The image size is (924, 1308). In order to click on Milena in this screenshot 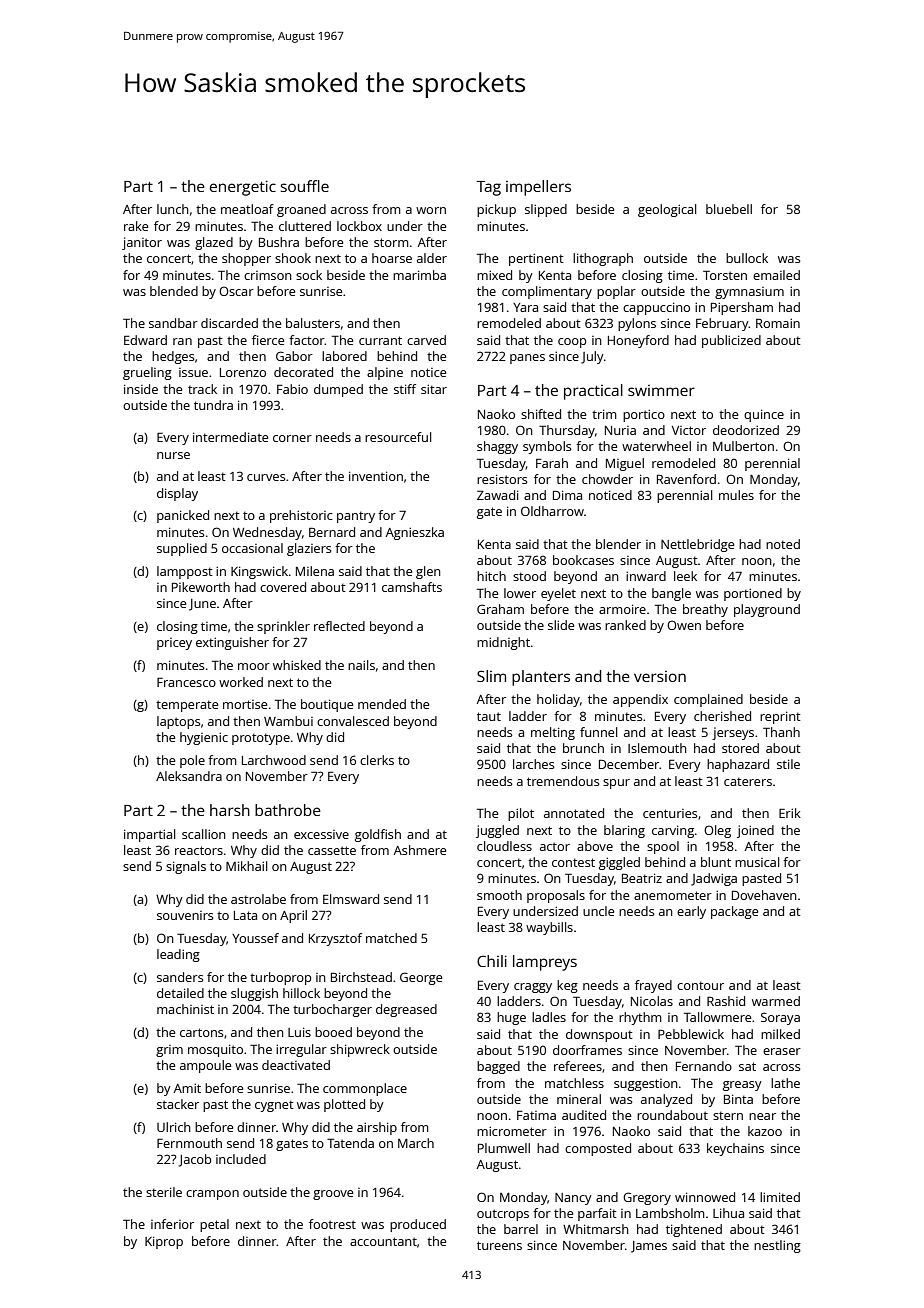, I will do `click(315, 571)`.
